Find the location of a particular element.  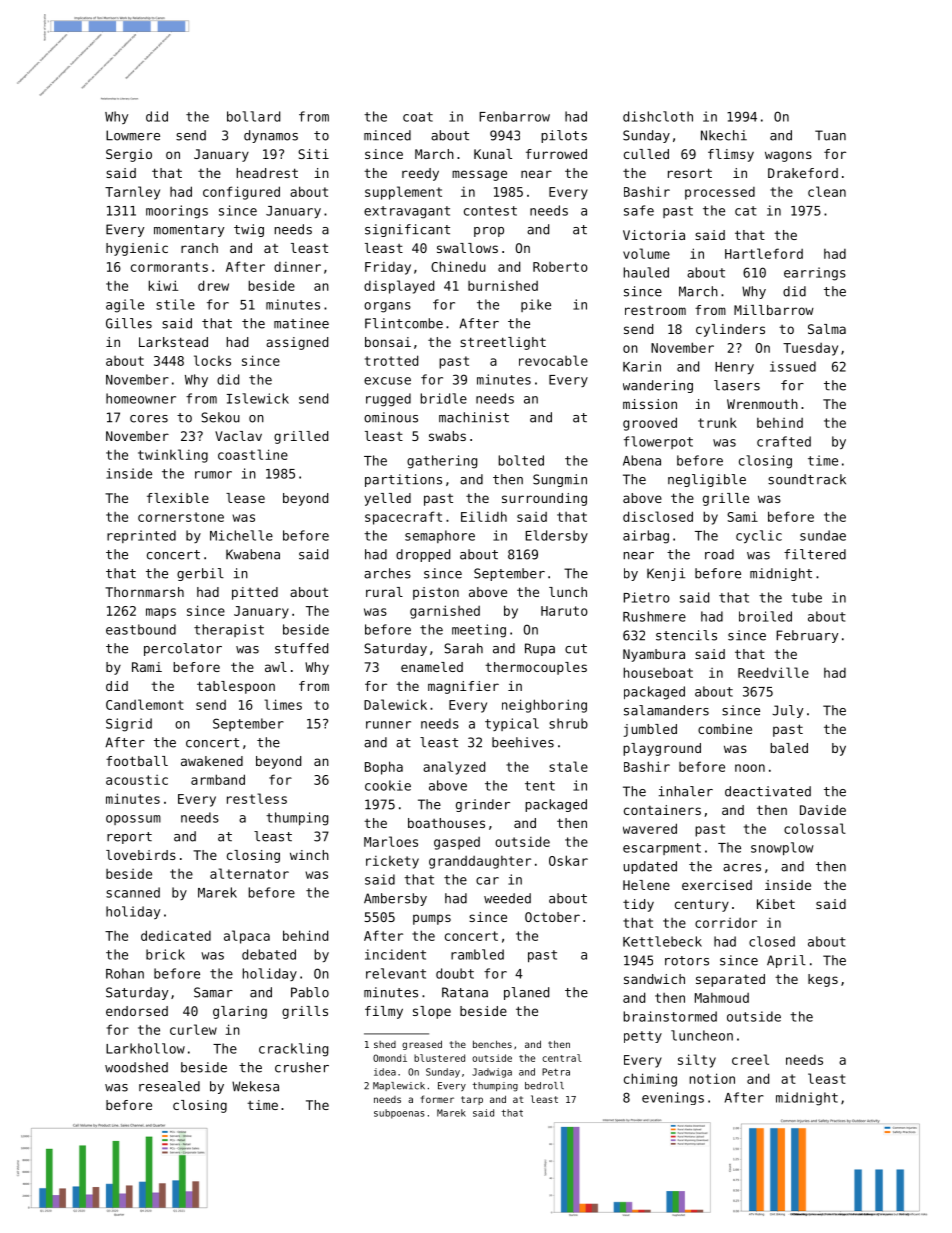

tarp is located at coordinates (472, 1100).
